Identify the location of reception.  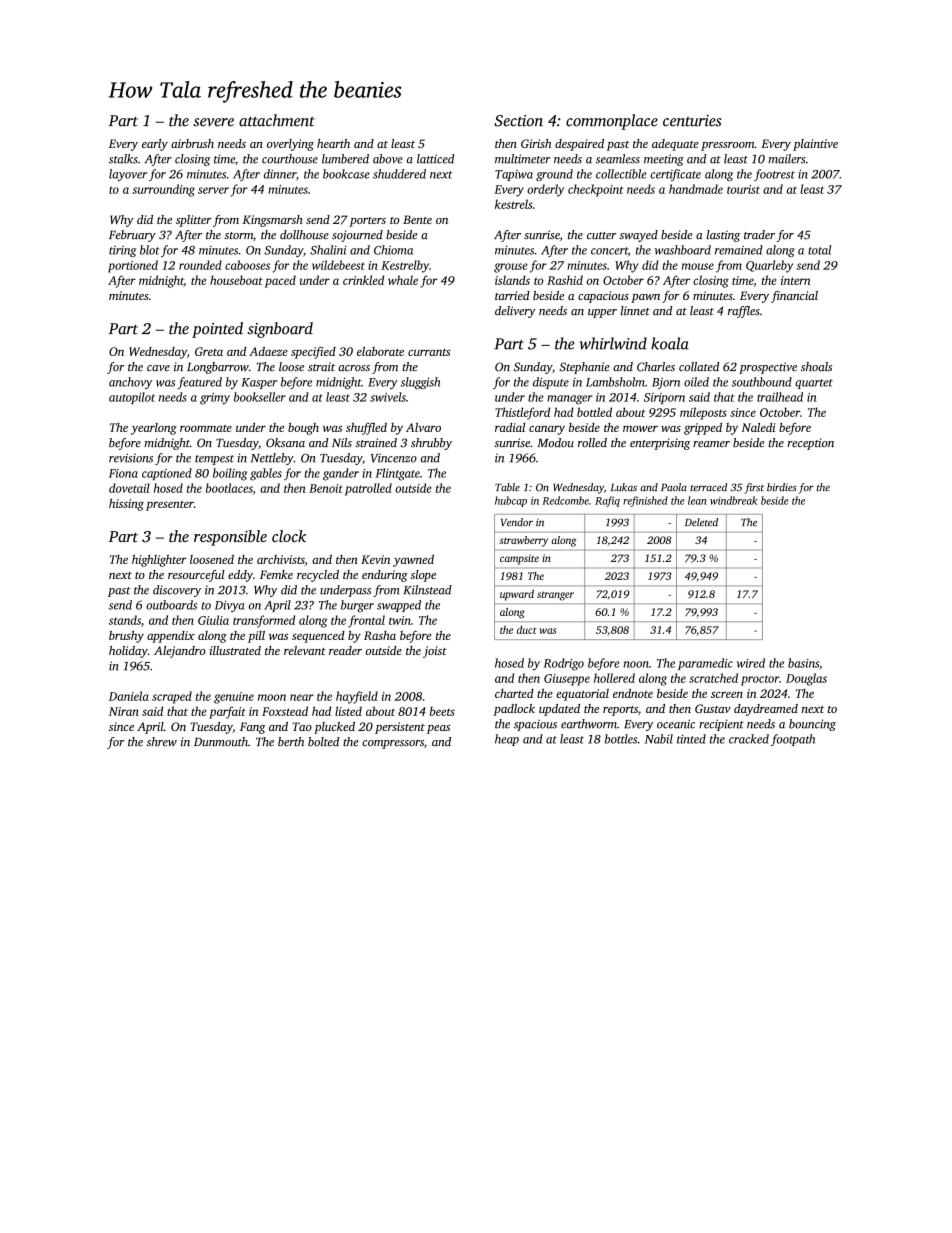
(810, 444).
